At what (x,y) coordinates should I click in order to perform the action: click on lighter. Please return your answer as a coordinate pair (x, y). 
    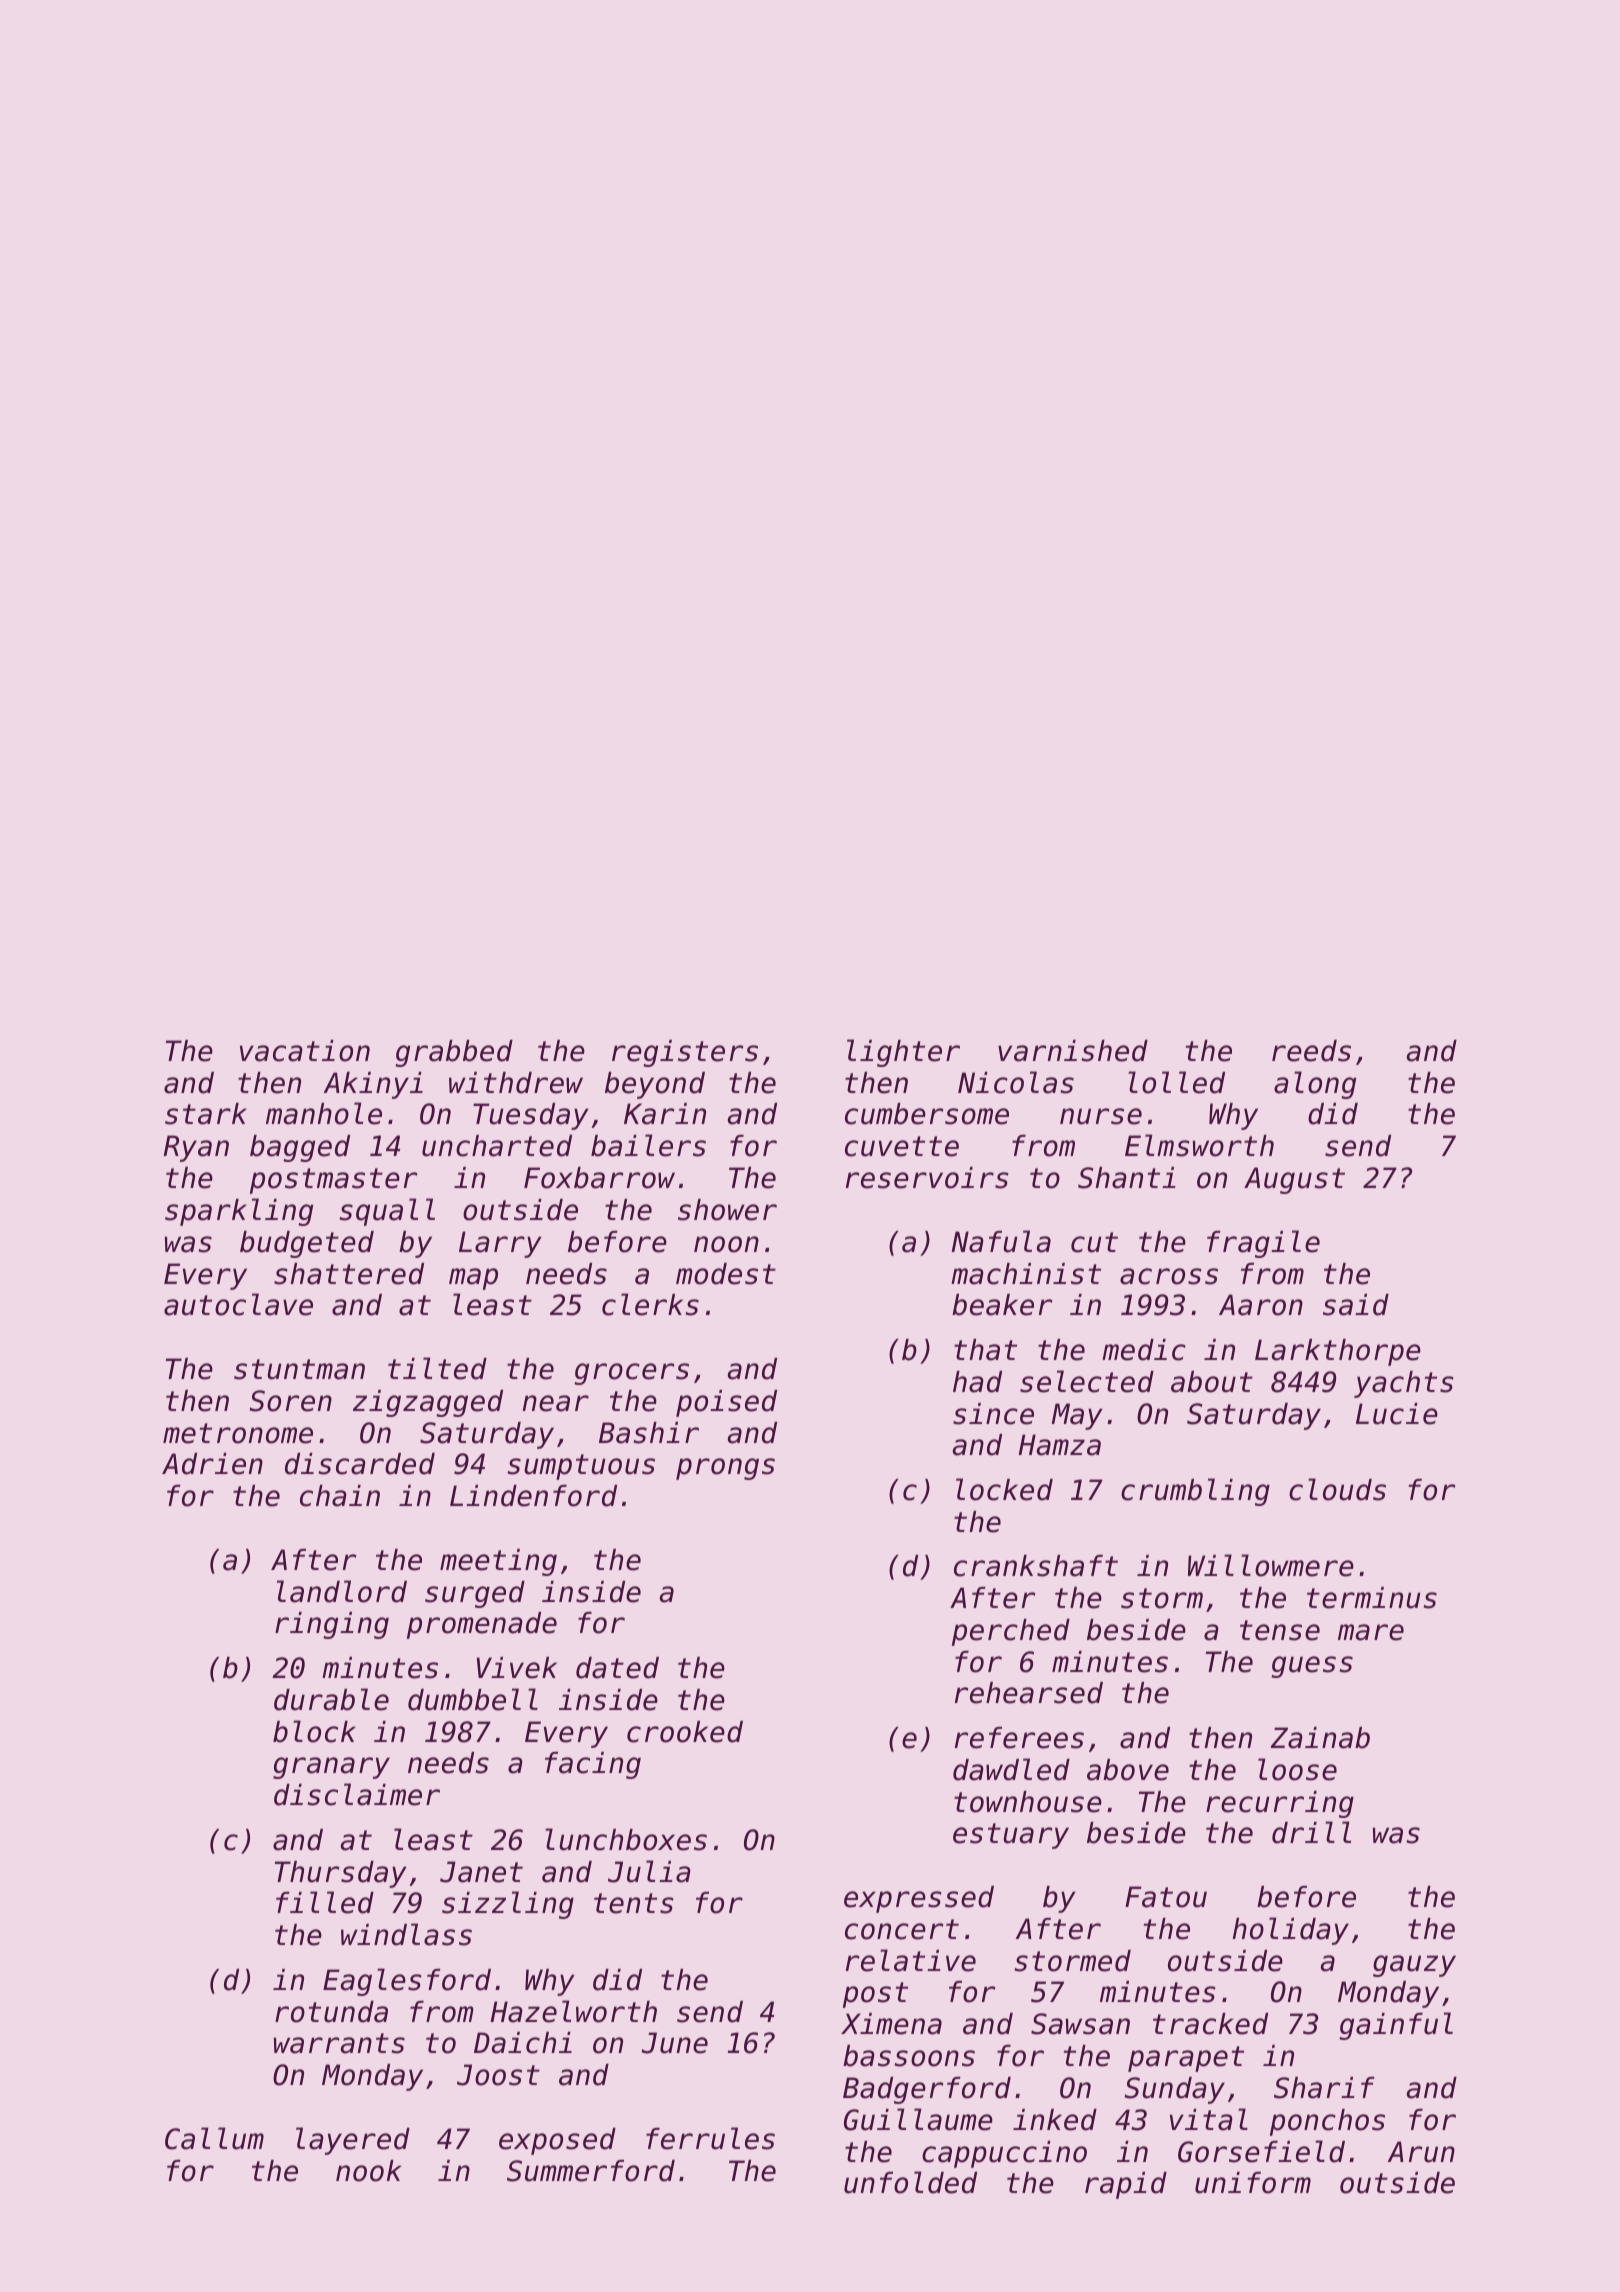
    Looking at the image, I should click on (903, 1053).
